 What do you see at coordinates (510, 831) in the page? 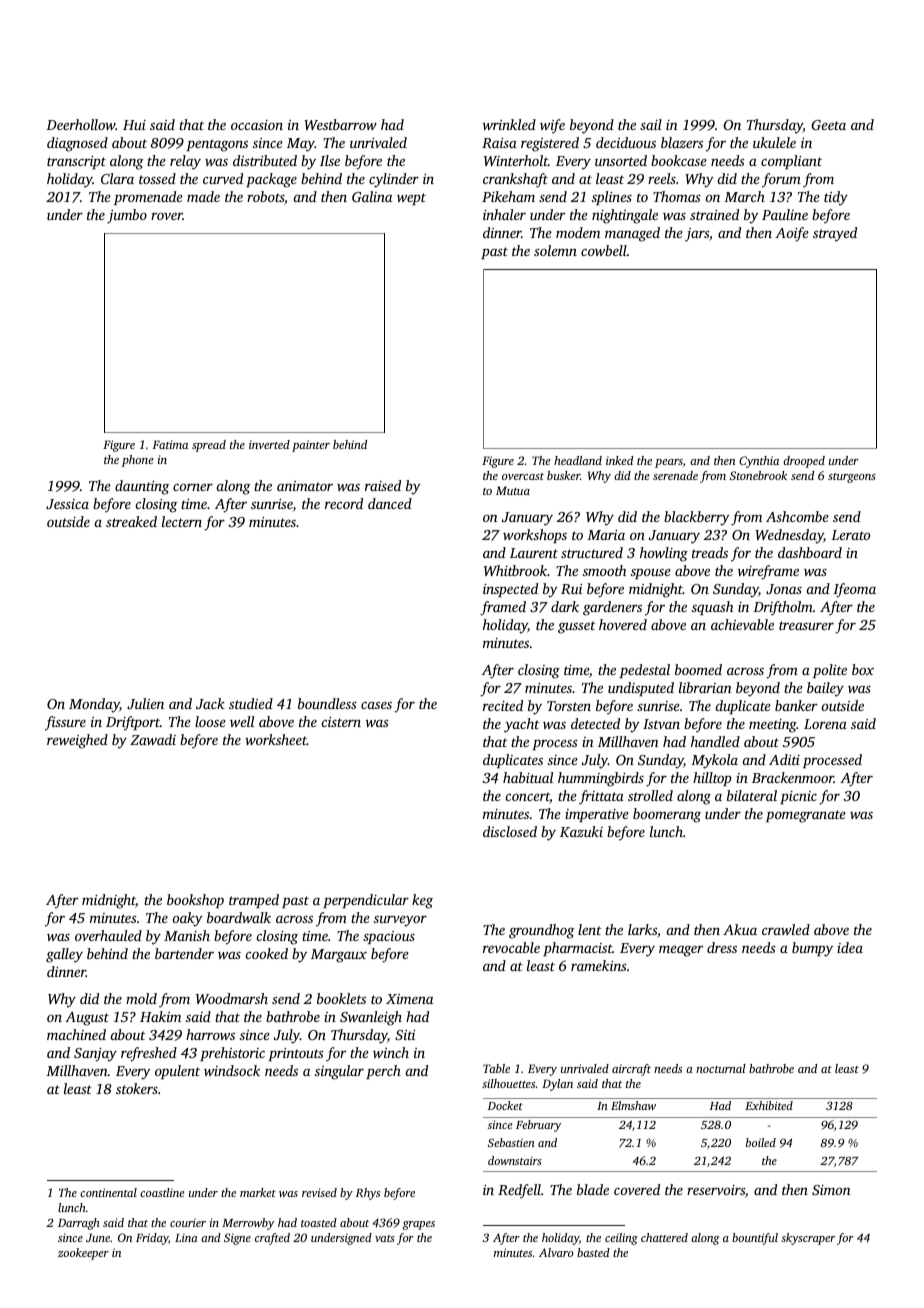
I see `disclosed` at bounding box center [510, 831].
